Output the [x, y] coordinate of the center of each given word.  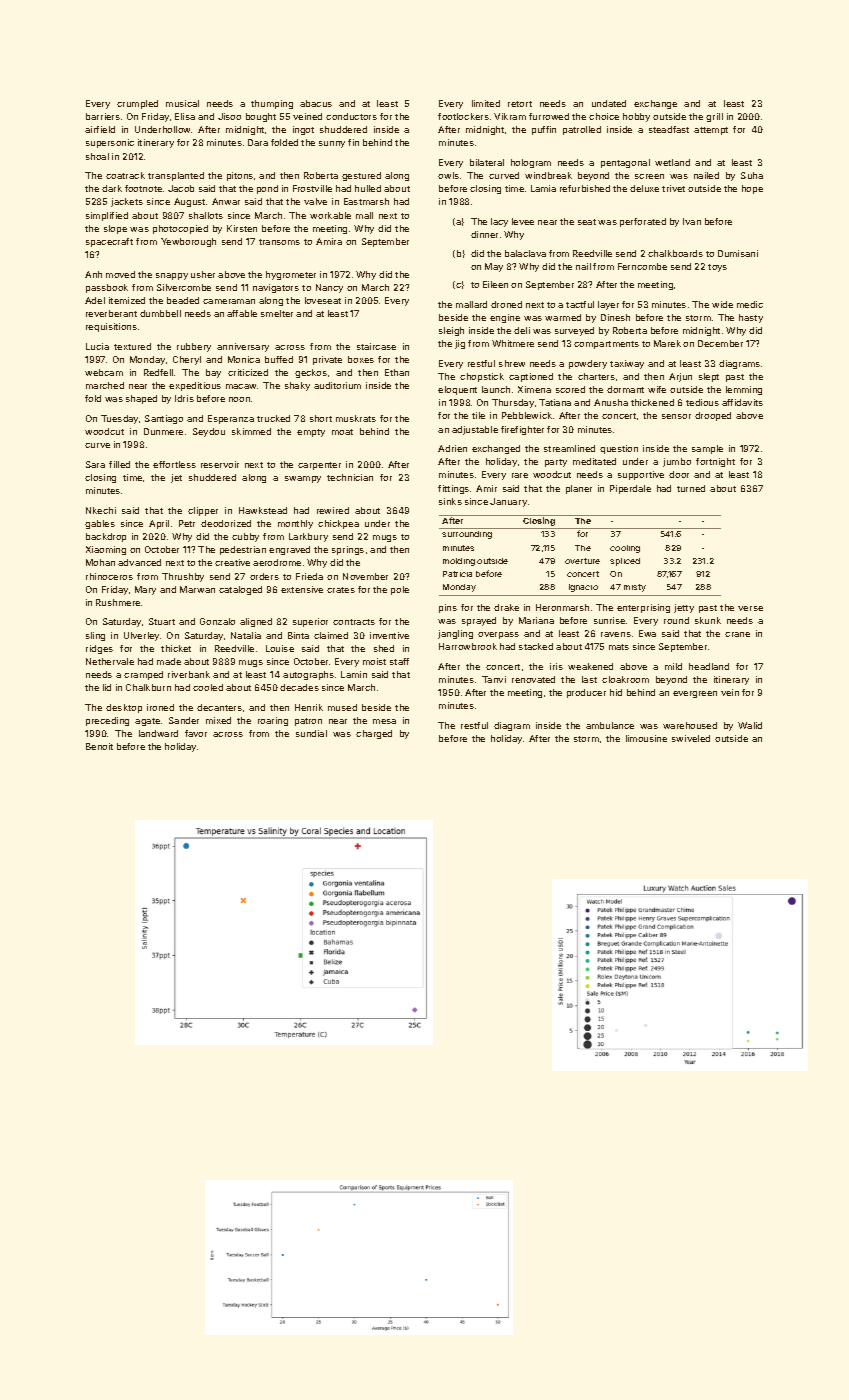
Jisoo [229, 116]
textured [132, 346]
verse [750, 608]
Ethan [397, 372]
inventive [389, 635]
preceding [107, 721]
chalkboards [675, 253]
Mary [145, 590]
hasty [751, 318]
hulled [368, 188]
